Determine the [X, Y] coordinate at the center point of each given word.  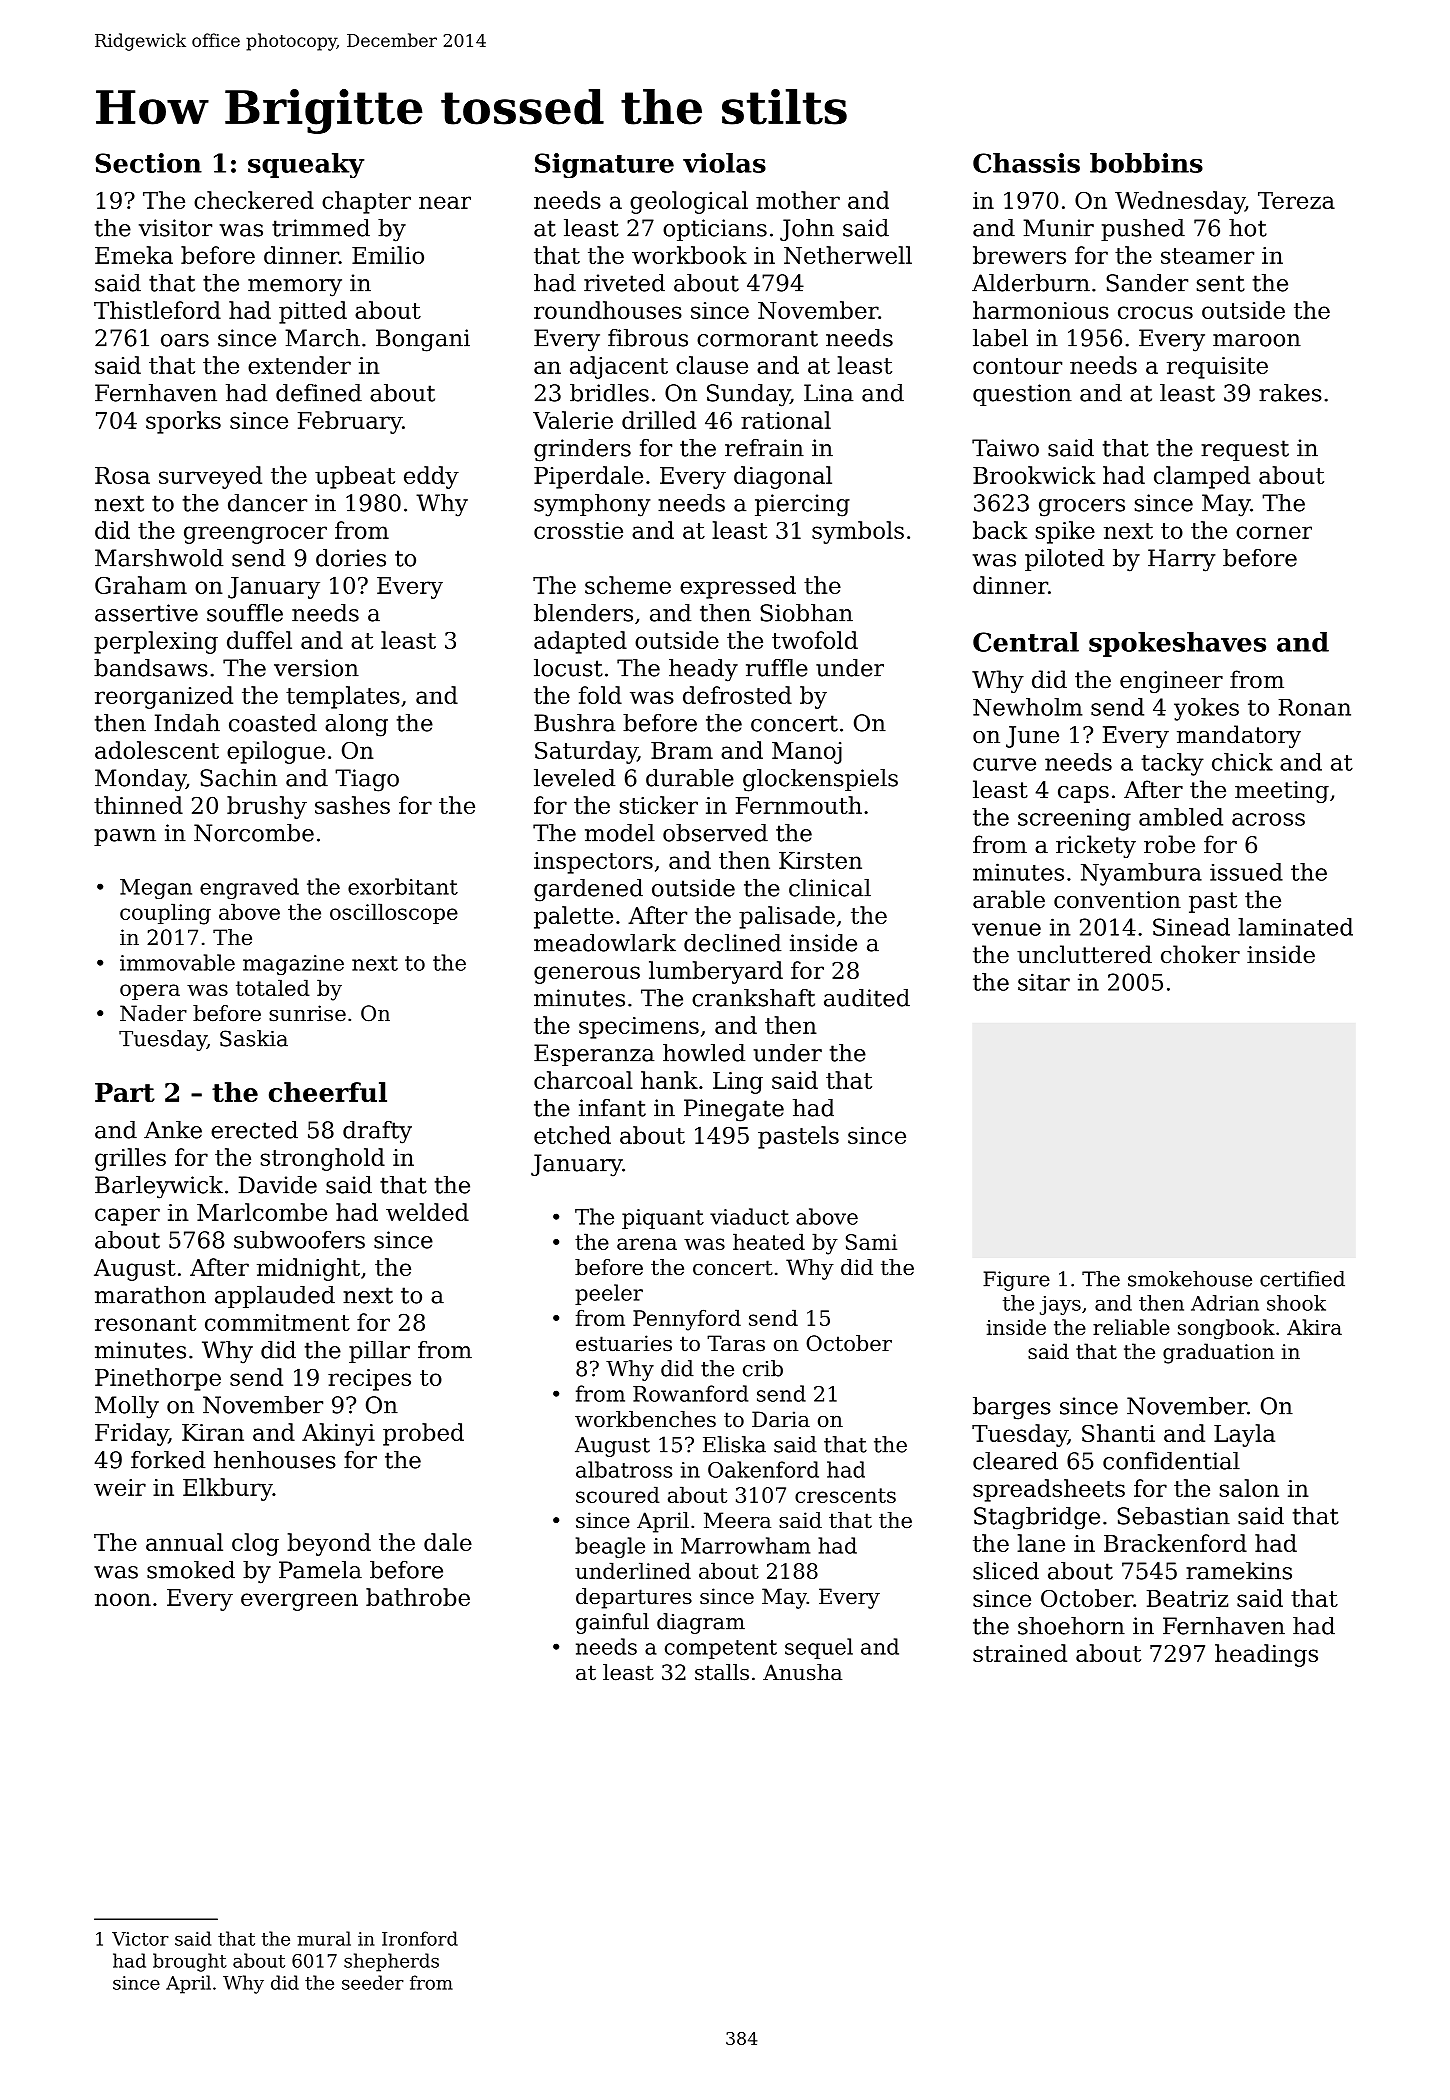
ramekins [1239, 1571]
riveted [624, 283]
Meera [737, 1520]
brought [190, 1962]
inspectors [593, 863]
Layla [1244, 1435]
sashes [352, 805]
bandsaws [151, 668]
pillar [379, 1352]
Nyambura [1141, 874]
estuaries [624, 1343]
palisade [787, 917]
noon [123, 1599]
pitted [313, 312]
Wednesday [1180, 202]
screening [1074, 819]
